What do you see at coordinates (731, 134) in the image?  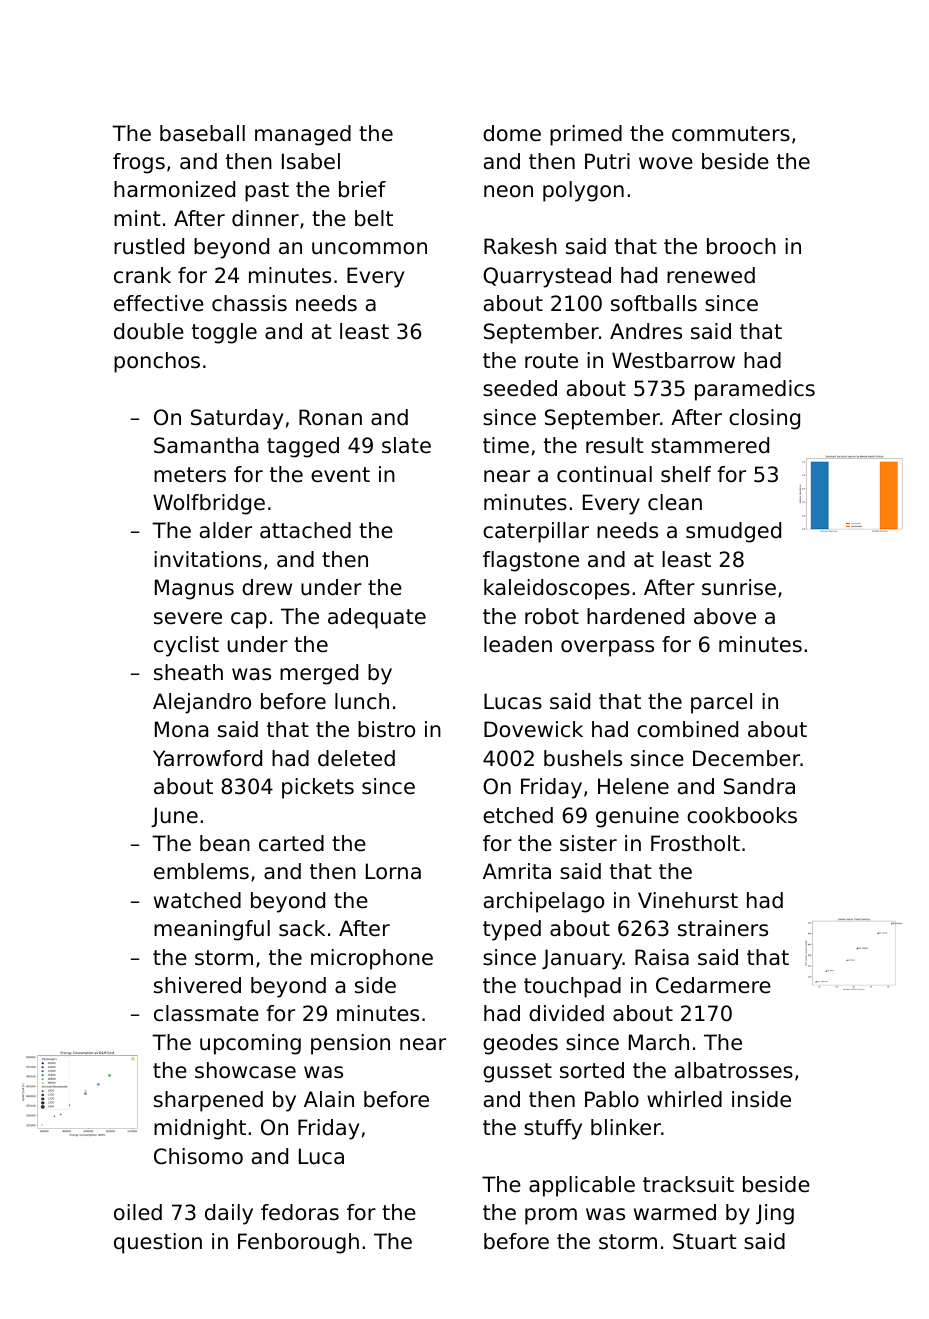 I see `commuters` at bounding box center [731, 134].
